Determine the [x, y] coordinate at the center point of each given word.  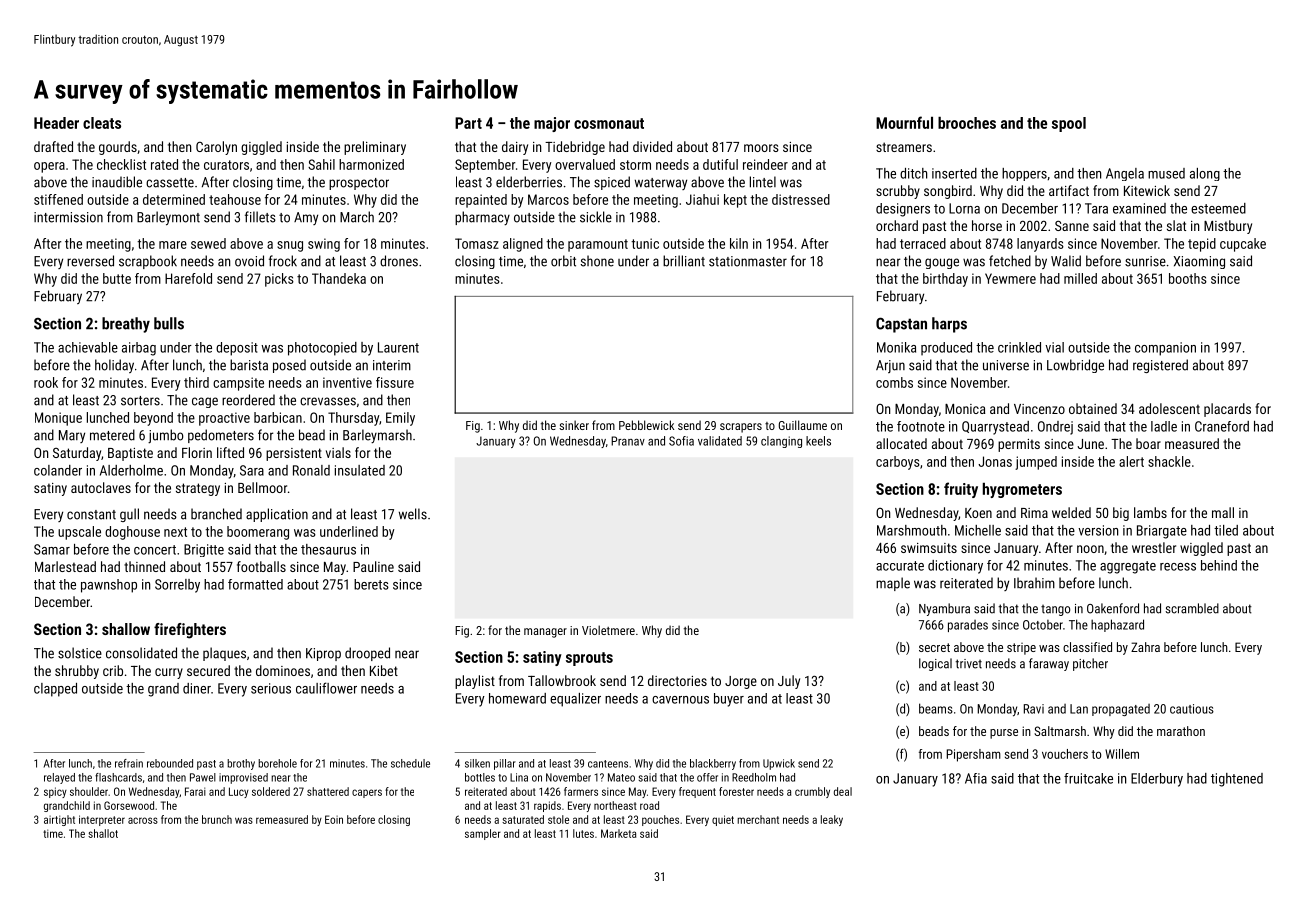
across [143, 820]
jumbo [166, 436]
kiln [739, 243]
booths [1188, 278]
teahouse [235, 199]
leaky [832, 820]
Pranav [628, 441]
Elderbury [1157, 780]
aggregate [1128, 567]
